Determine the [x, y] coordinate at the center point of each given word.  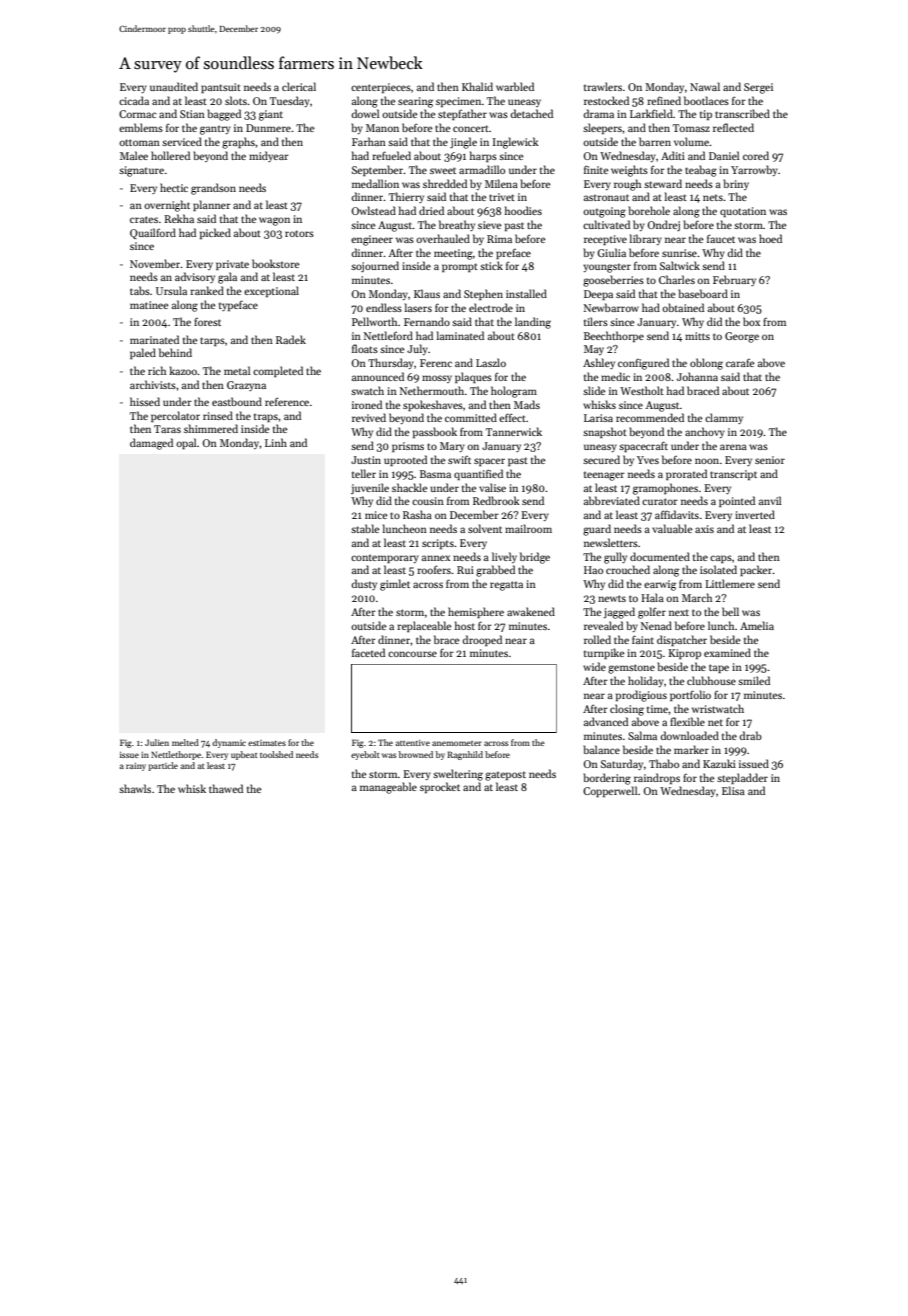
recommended [650, 417]
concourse [412, 654]
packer [756, 570]
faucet [721, 238]
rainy [136, 767]
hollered [170, 155]
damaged [151, 444]
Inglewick [516, 143]
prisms [408, 447]
